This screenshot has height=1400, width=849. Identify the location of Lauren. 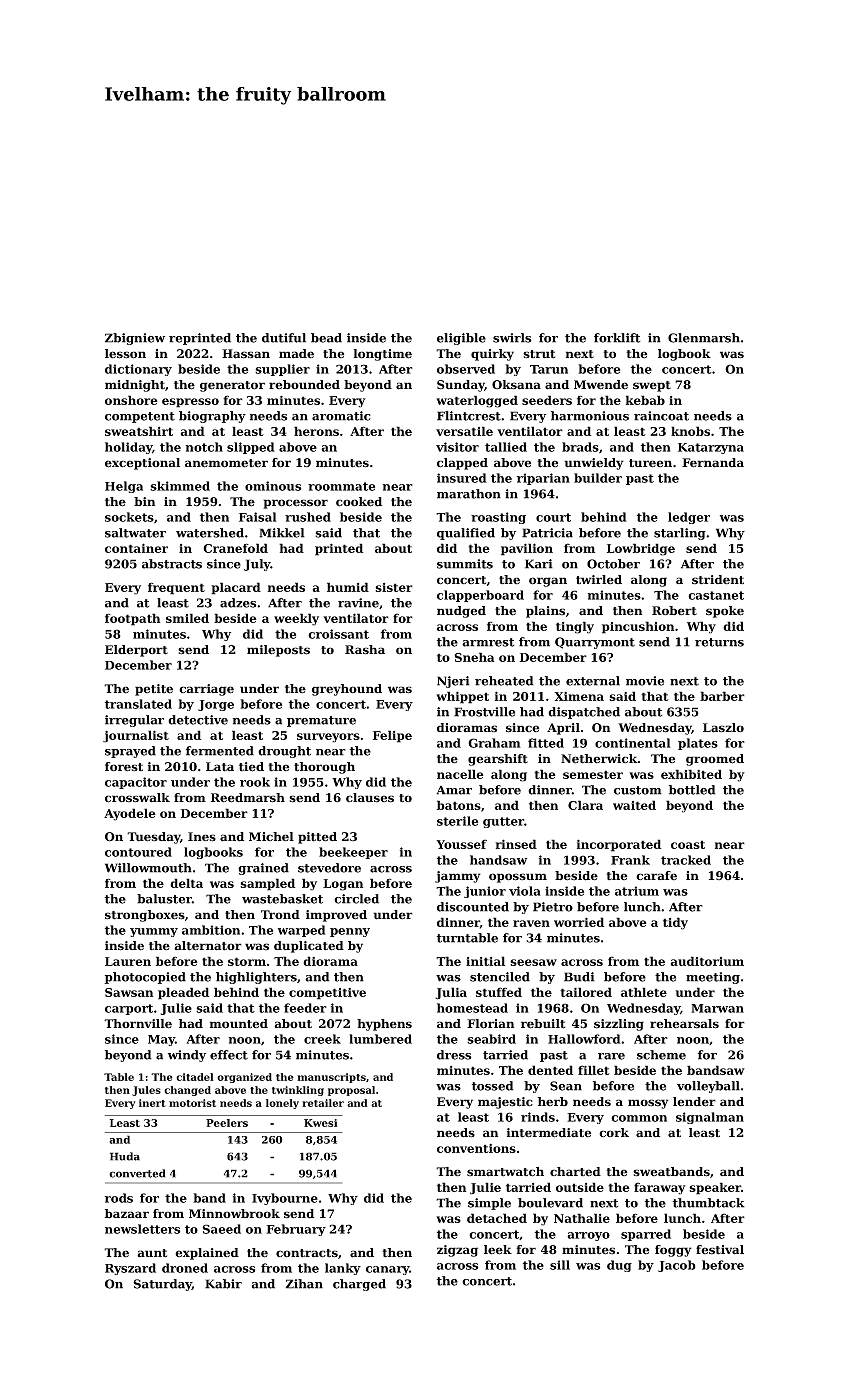
(128, 961).
